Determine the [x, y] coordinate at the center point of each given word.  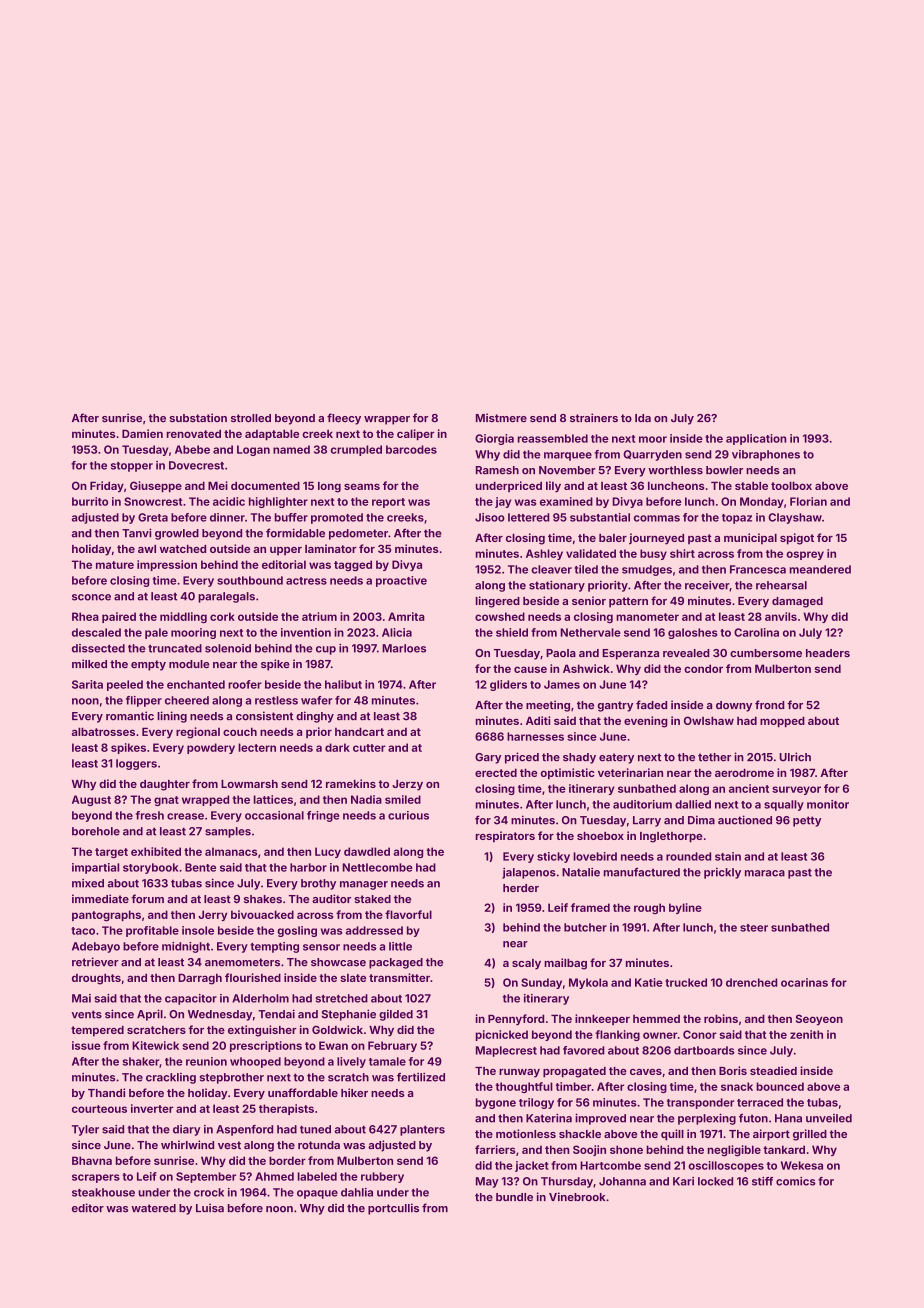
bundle [514, 1197]
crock [209, 1192]
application [756, 439]
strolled [251, 418]
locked [715, 1181]
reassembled [553, 438]
